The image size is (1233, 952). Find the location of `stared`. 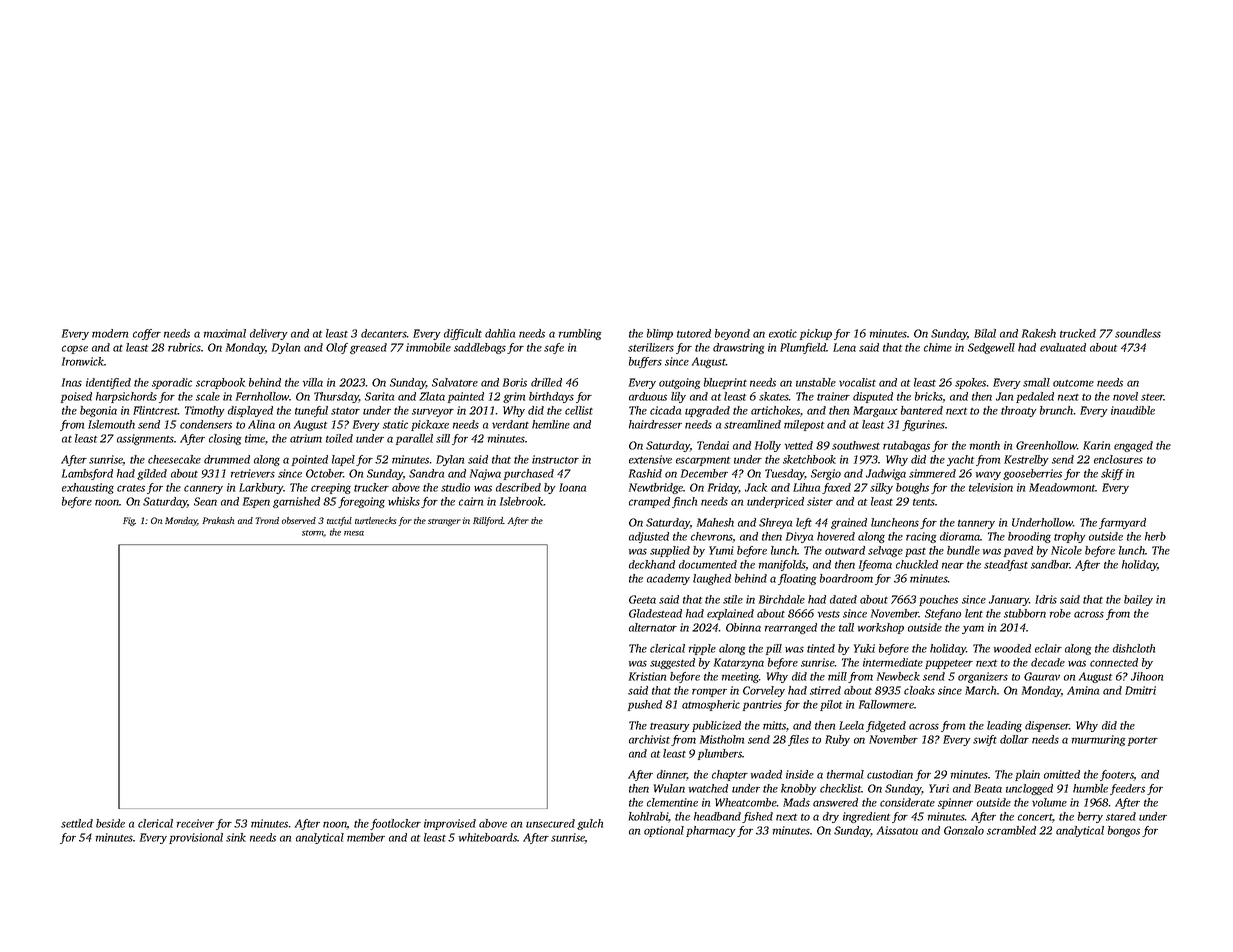

stared is located at coordinates (1121, 816).
